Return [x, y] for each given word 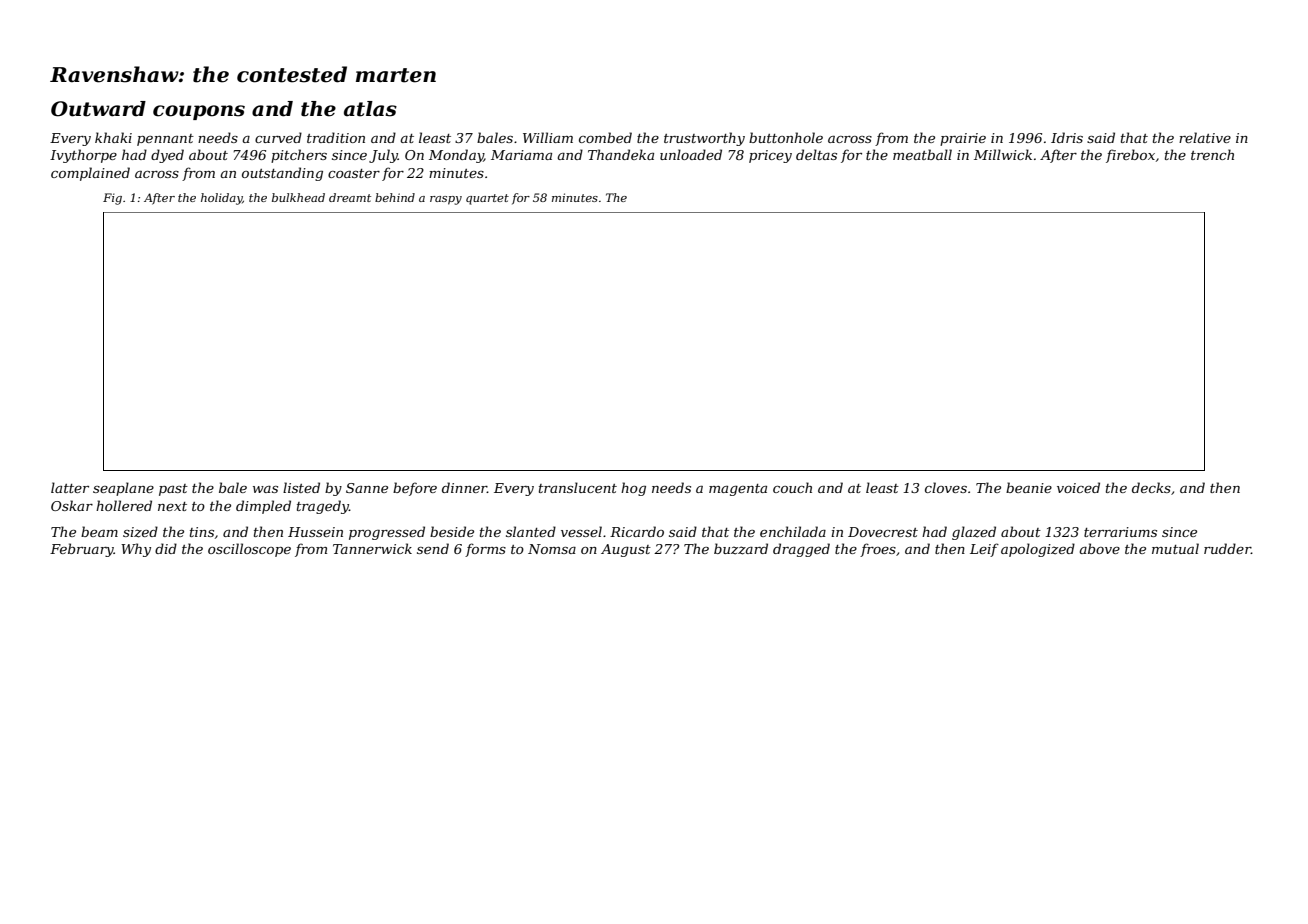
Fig [112, 199]
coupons [199, 112]
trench [1212, 154]
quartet [487, 199]
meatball [922, 154]
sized [140, 532]
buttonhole [786, 137]
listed [301, 487]
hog [633, 489]
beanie [1029, 487]
